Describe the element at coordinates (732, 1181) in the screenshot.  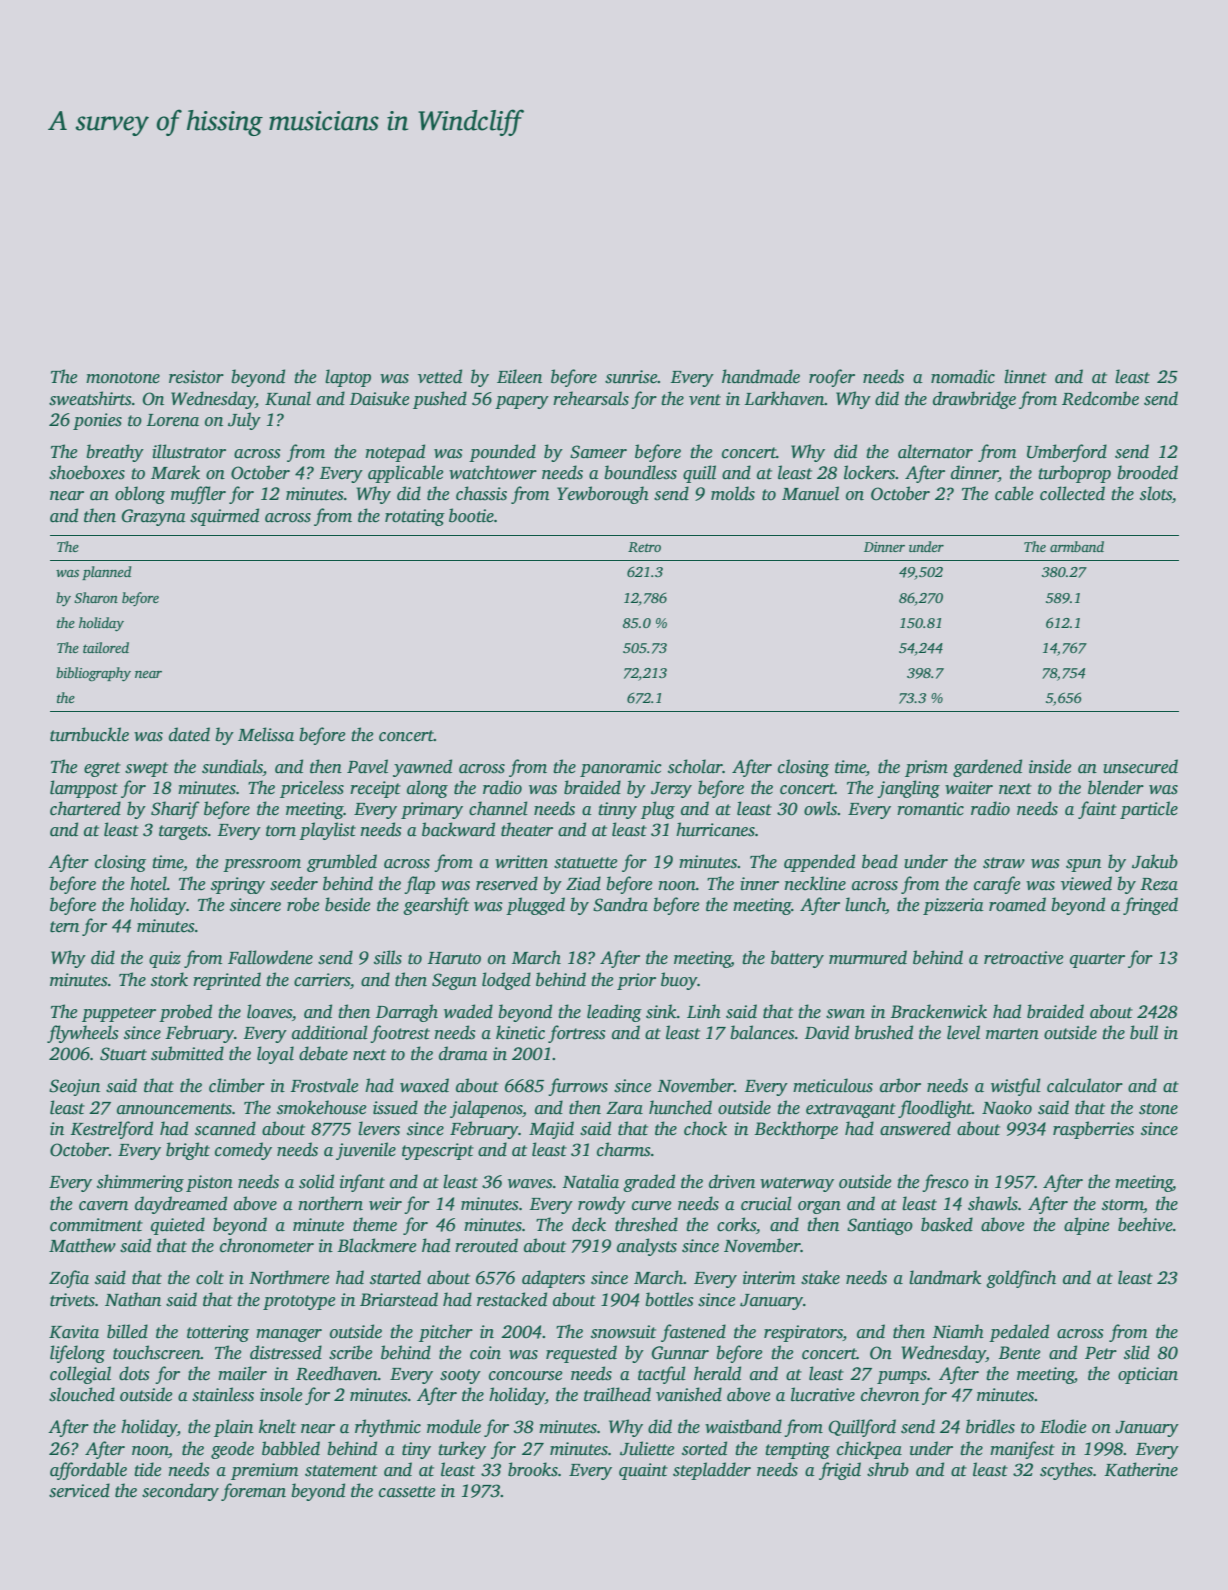
I see `driven` at that location.
